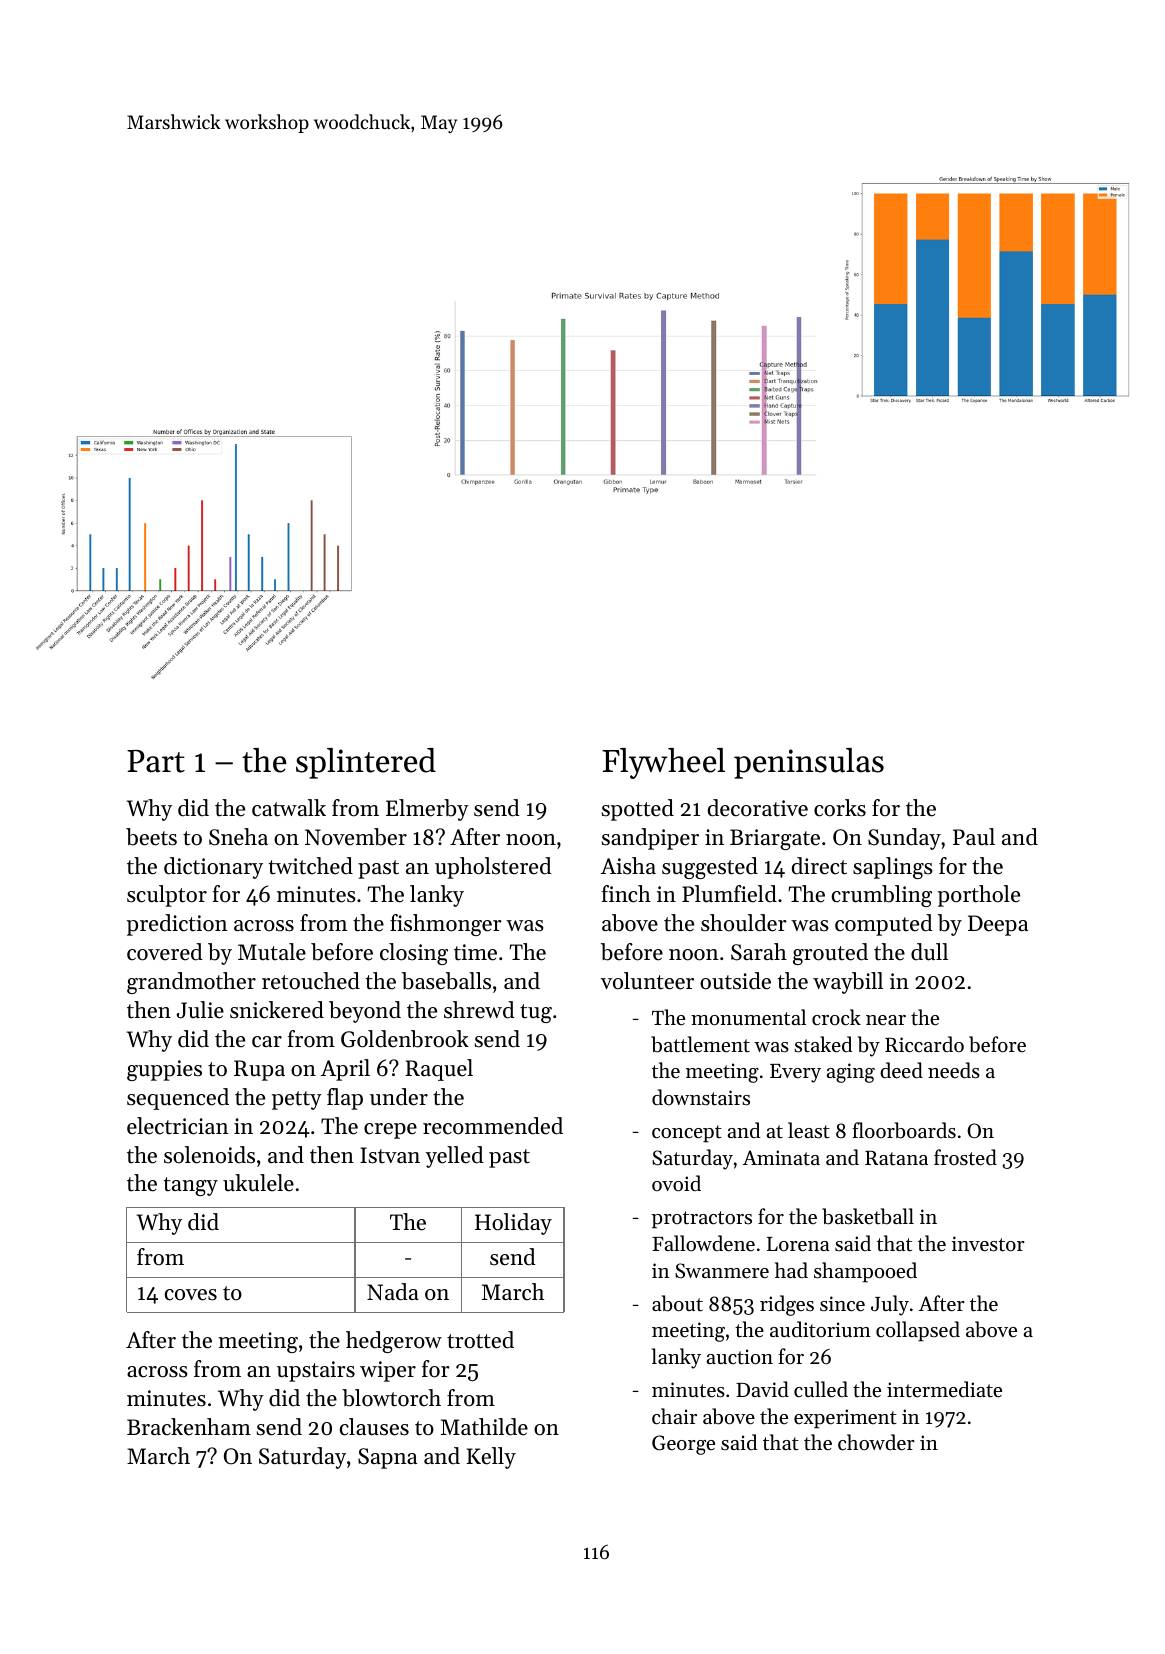 The height and width of the screenshot is (1654, 1165). What do you see at coordinates (387, 1458) in the screenshot?
I see `Sapna` at bounding box center [387, 1458].
